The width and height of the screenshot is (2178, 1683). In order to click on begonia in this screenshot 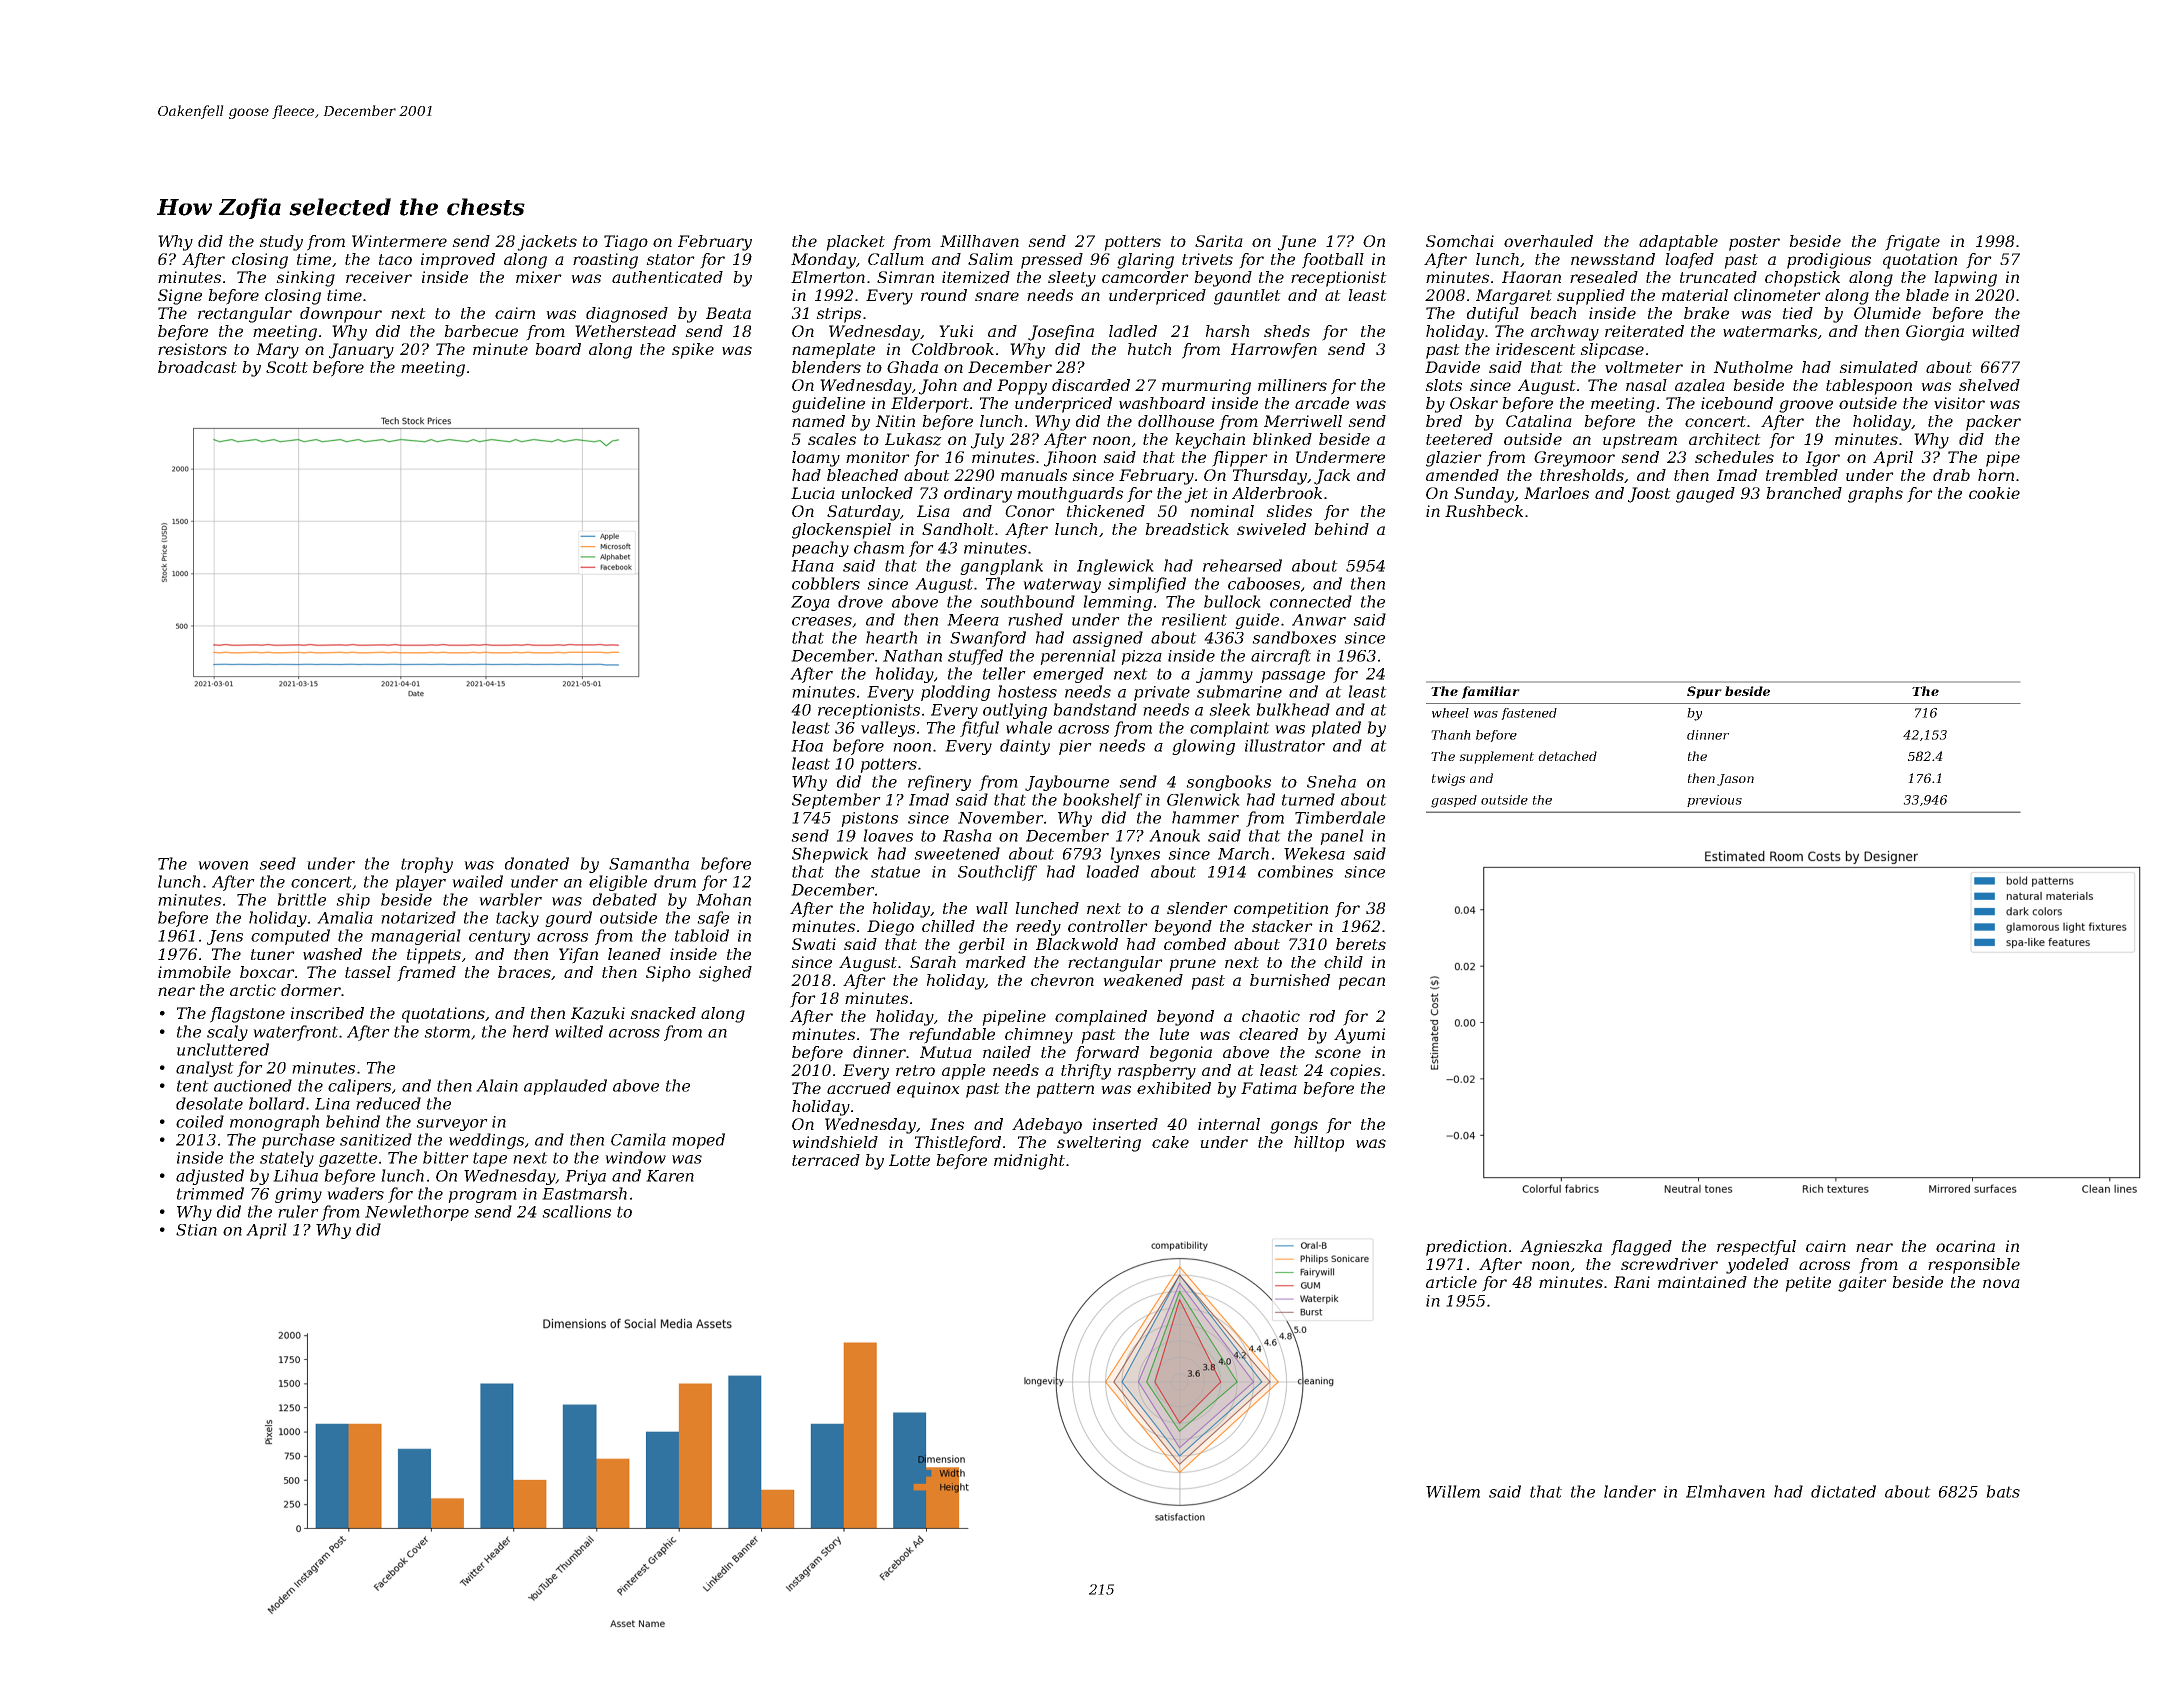, I will do `click(1181, 1054)`.
